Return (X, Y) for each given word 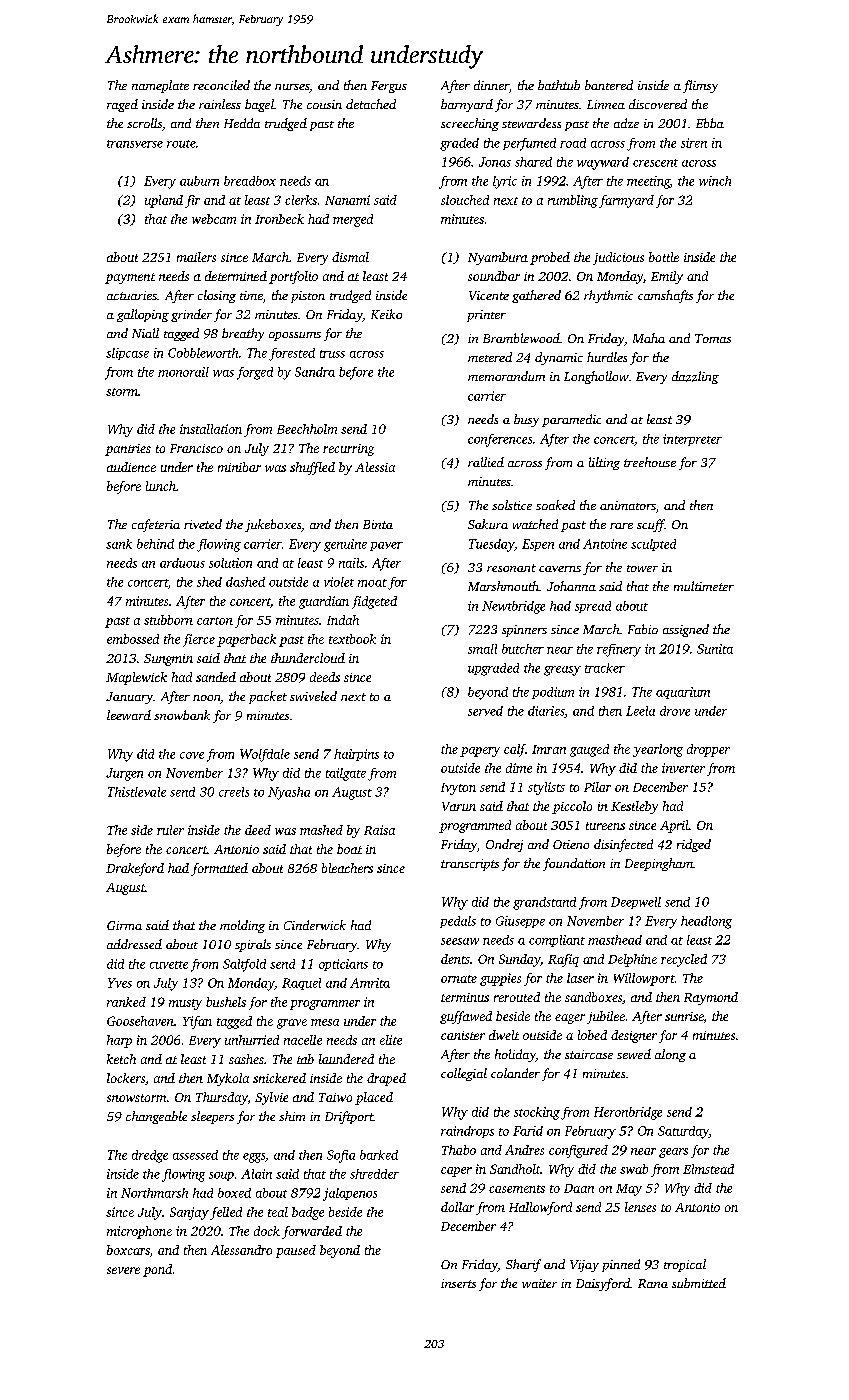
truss (332, 354)
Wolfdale (265, 755)
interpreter (692, 440)
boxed (234, 1193)
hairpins (356, 755)
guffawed (466, 1017)
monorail (183, 372)
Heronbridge (628, 1113)
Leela (640, 711)
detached (371, 104)
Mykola (228, 1079)
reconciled (221, 85)
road (573, 143)
